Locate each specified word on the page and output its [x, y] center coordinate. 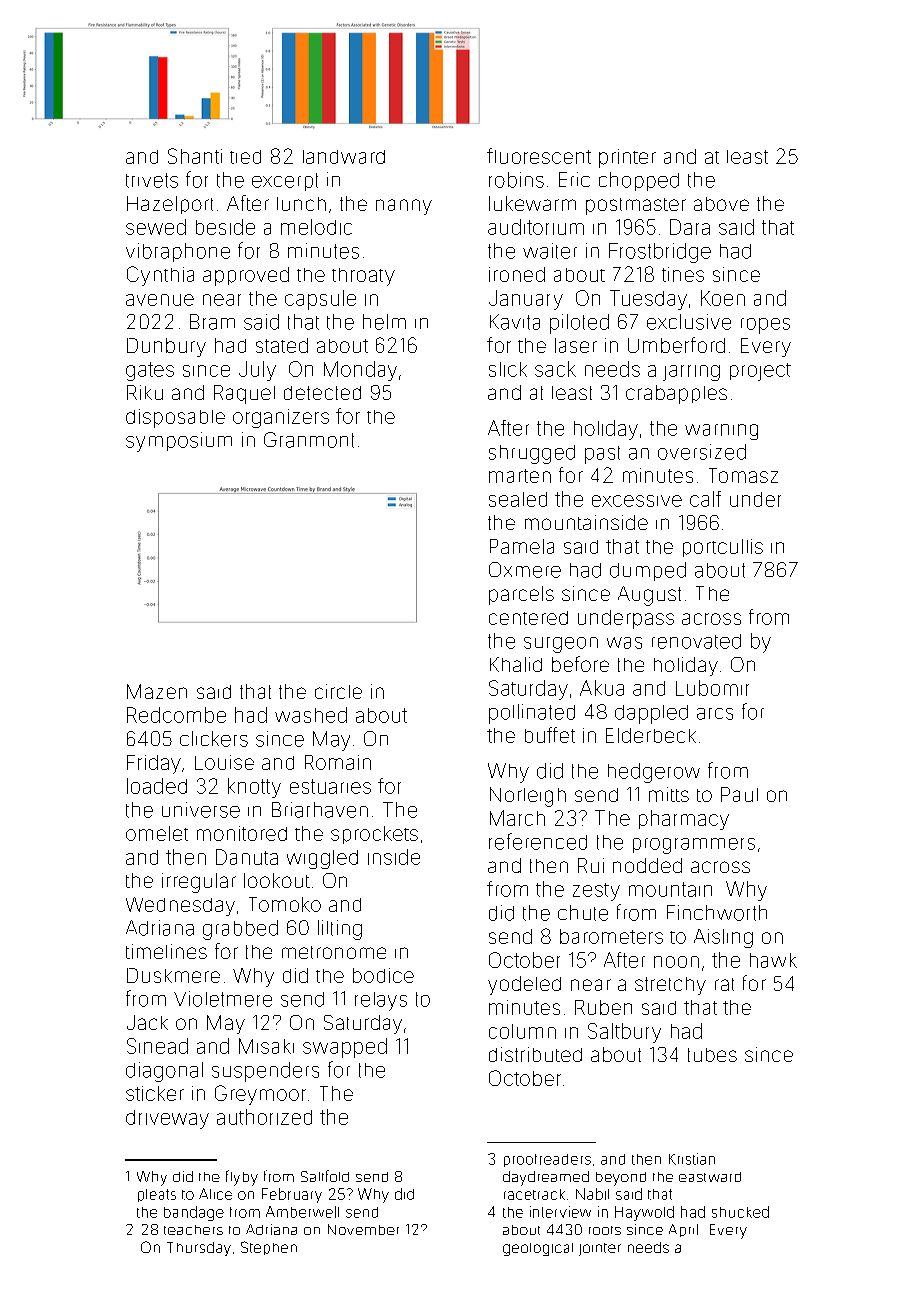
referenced [538, 841]
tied [245, 157]
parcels [521, 595]
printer [627, 158]
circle [338, 691]
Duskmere [173, 975]
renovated [696, 641]
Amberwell [302, 1212]
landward [344, 157]
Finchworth [717, 913]
